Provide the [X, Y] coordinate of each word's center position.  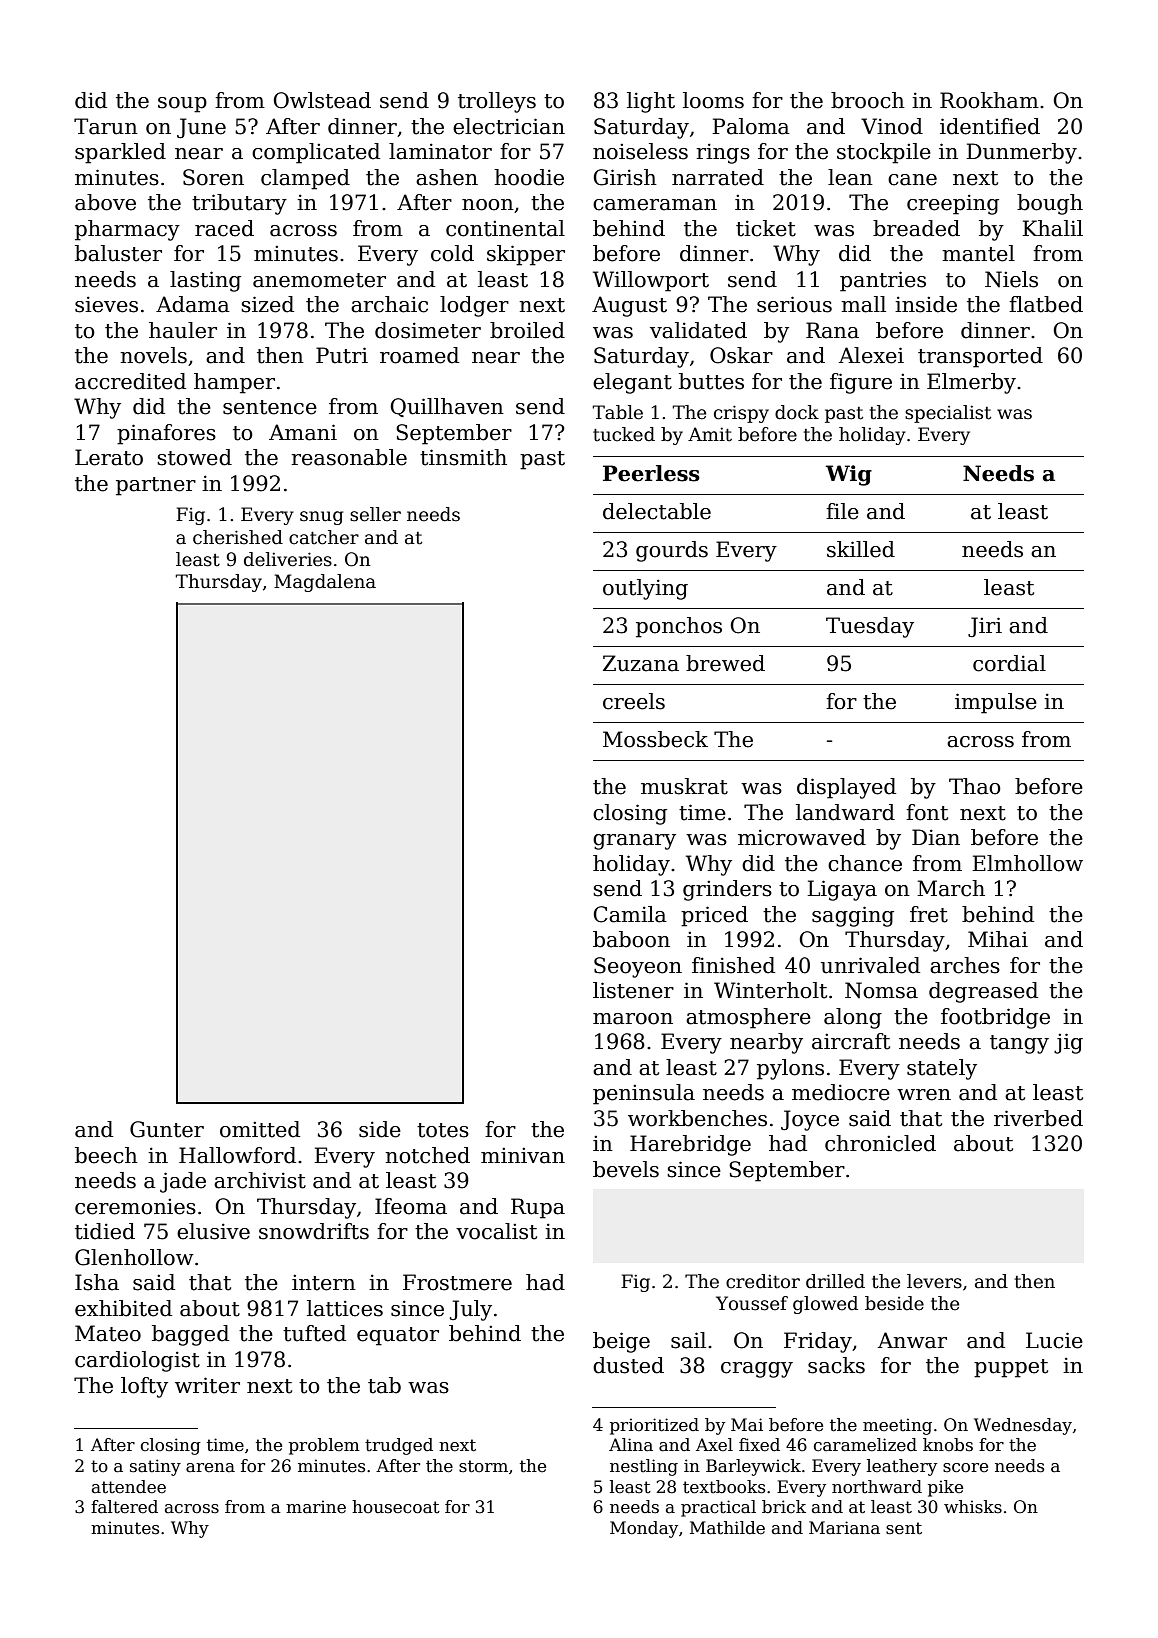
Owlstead [322, 100]
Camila [630, 914]
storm [483, 1466]
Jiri [985, 627]
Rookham [989, 100]
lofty [144, 1387]
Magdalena [325, 583]
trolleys [497, 102]
